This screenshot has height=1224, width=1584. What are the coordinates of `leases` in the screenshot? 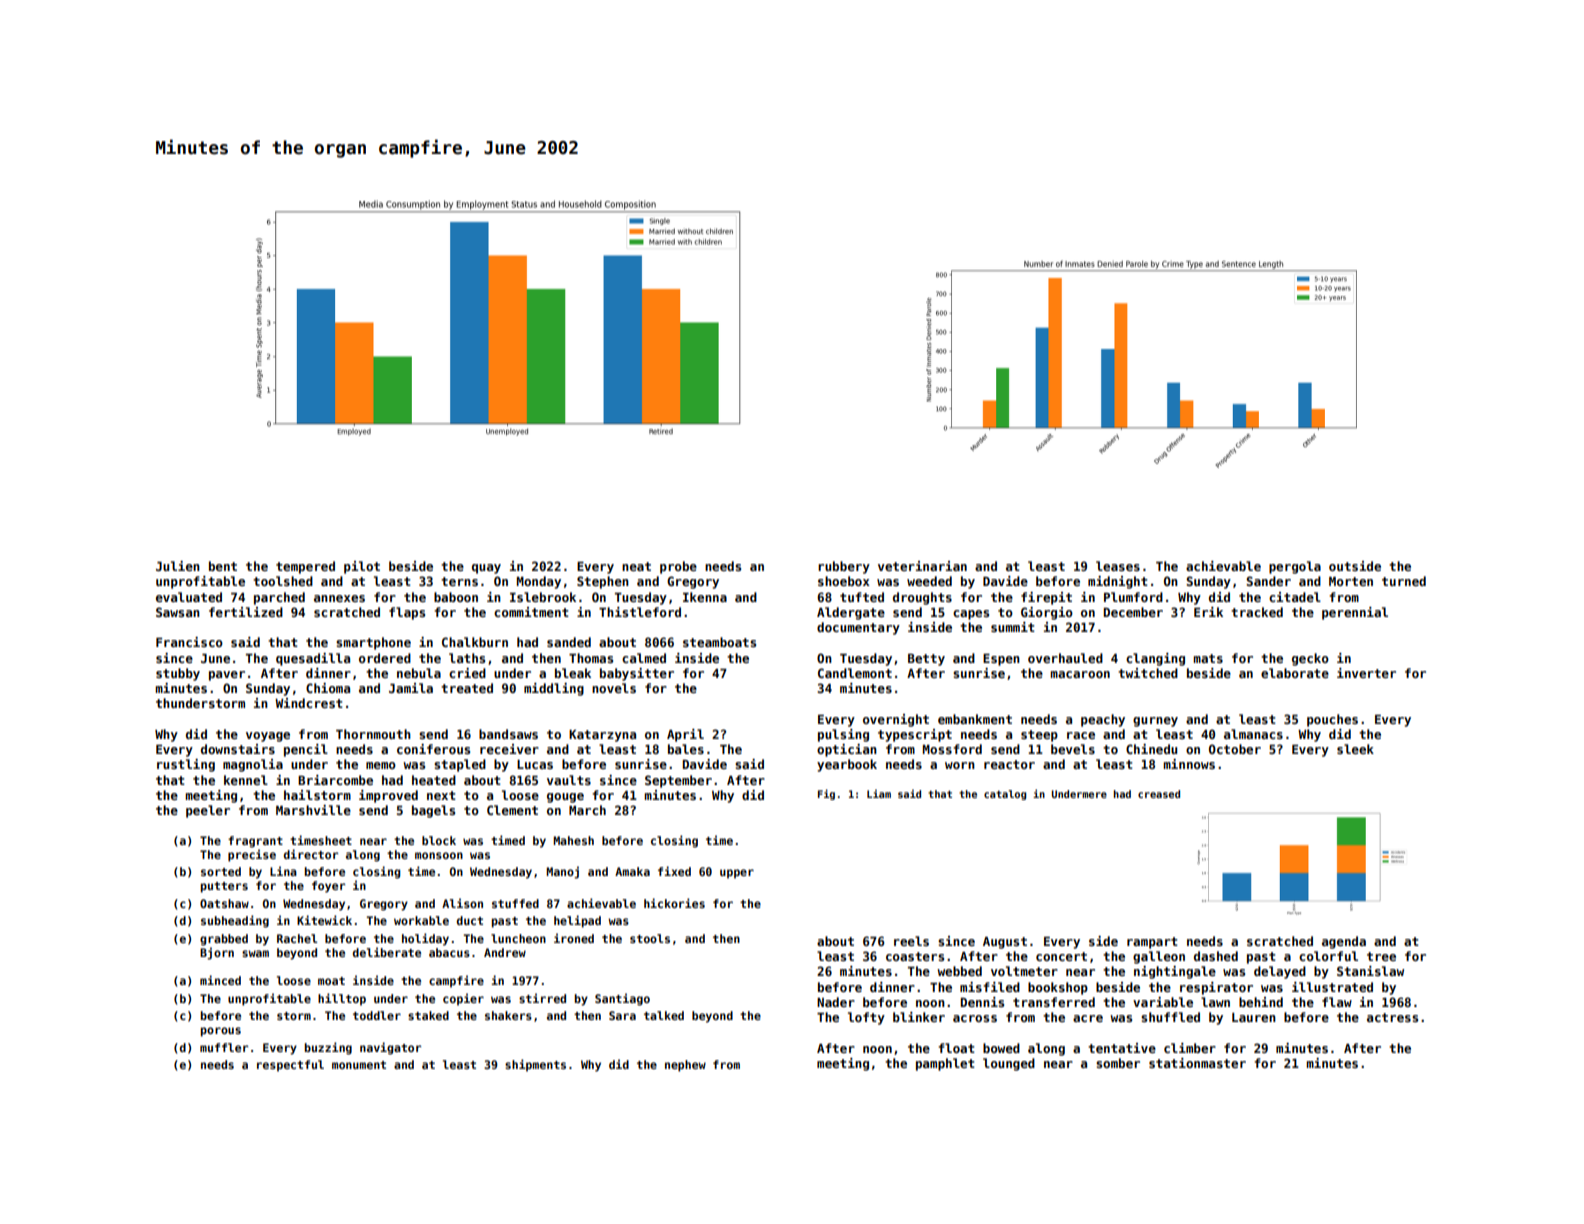 It's located at (1118, 566).
